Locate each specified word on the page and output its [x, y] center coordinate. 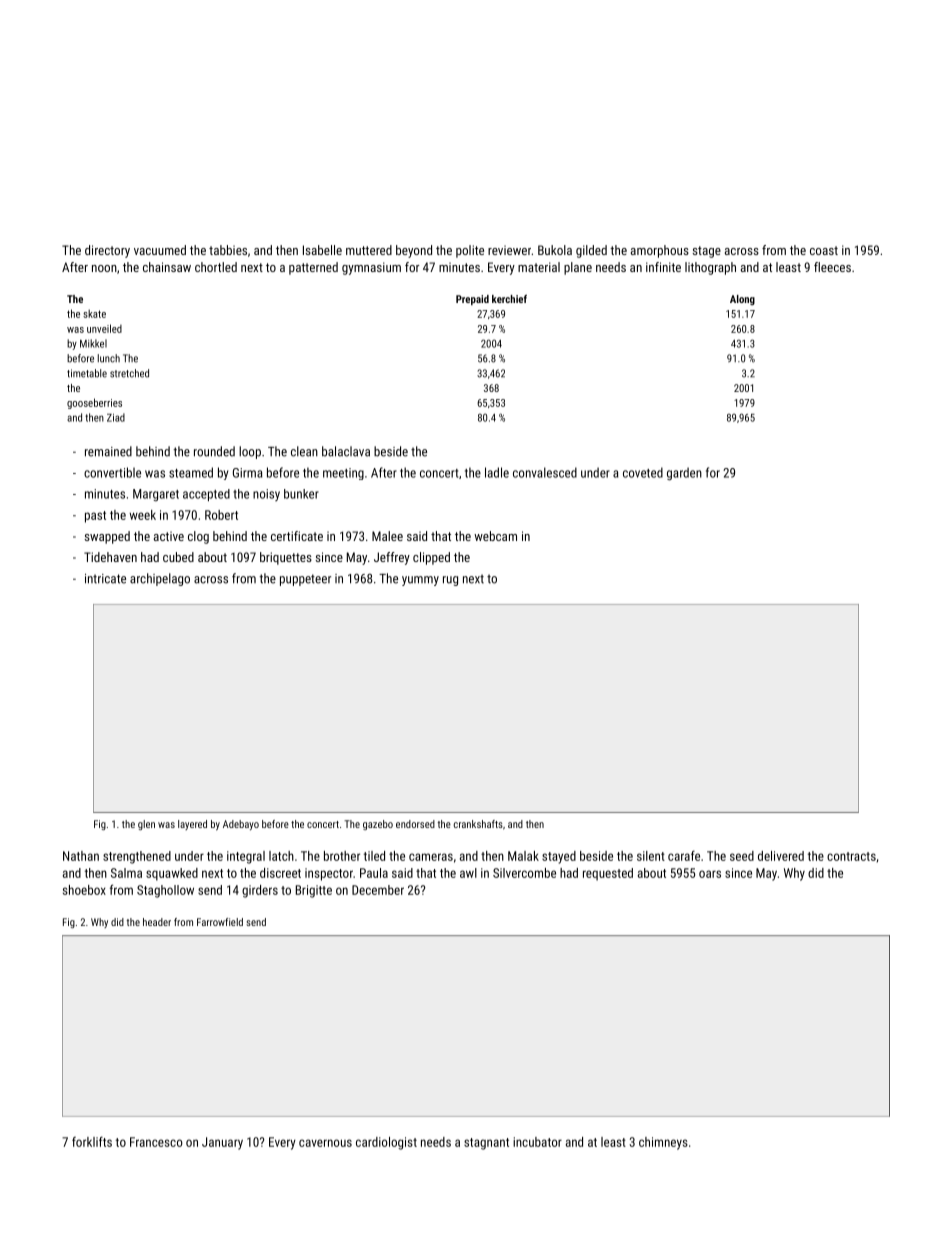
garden [684, 473]
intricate [105, 579]
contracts [851, 856]
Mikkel [93, 343]
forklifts [92, 1141]
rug [450, 581]
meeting [343, 474]
